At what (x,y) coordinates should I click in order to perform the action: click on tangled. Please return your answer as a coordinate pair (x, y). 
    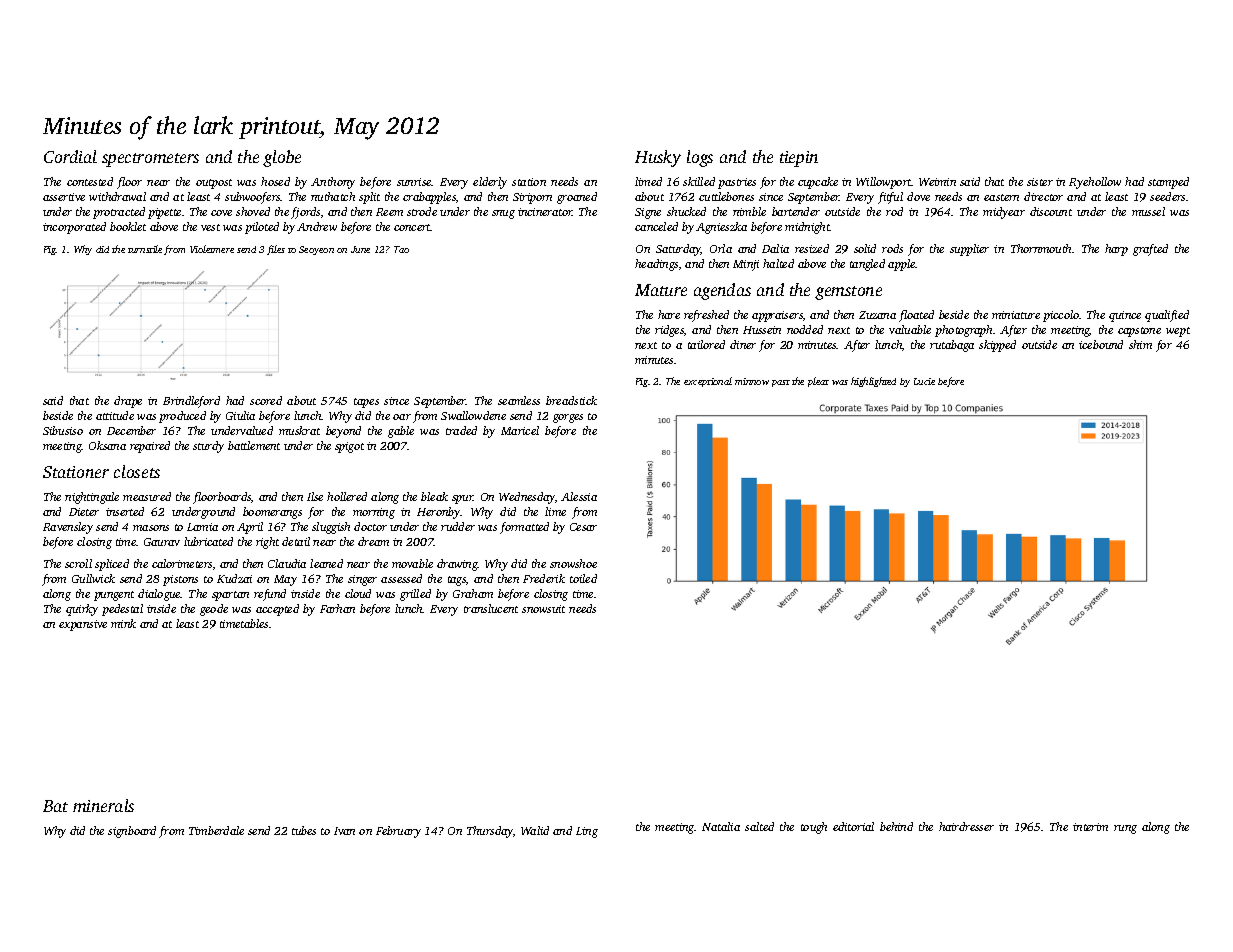
    Looking at the image, I should click on (867, 265).
